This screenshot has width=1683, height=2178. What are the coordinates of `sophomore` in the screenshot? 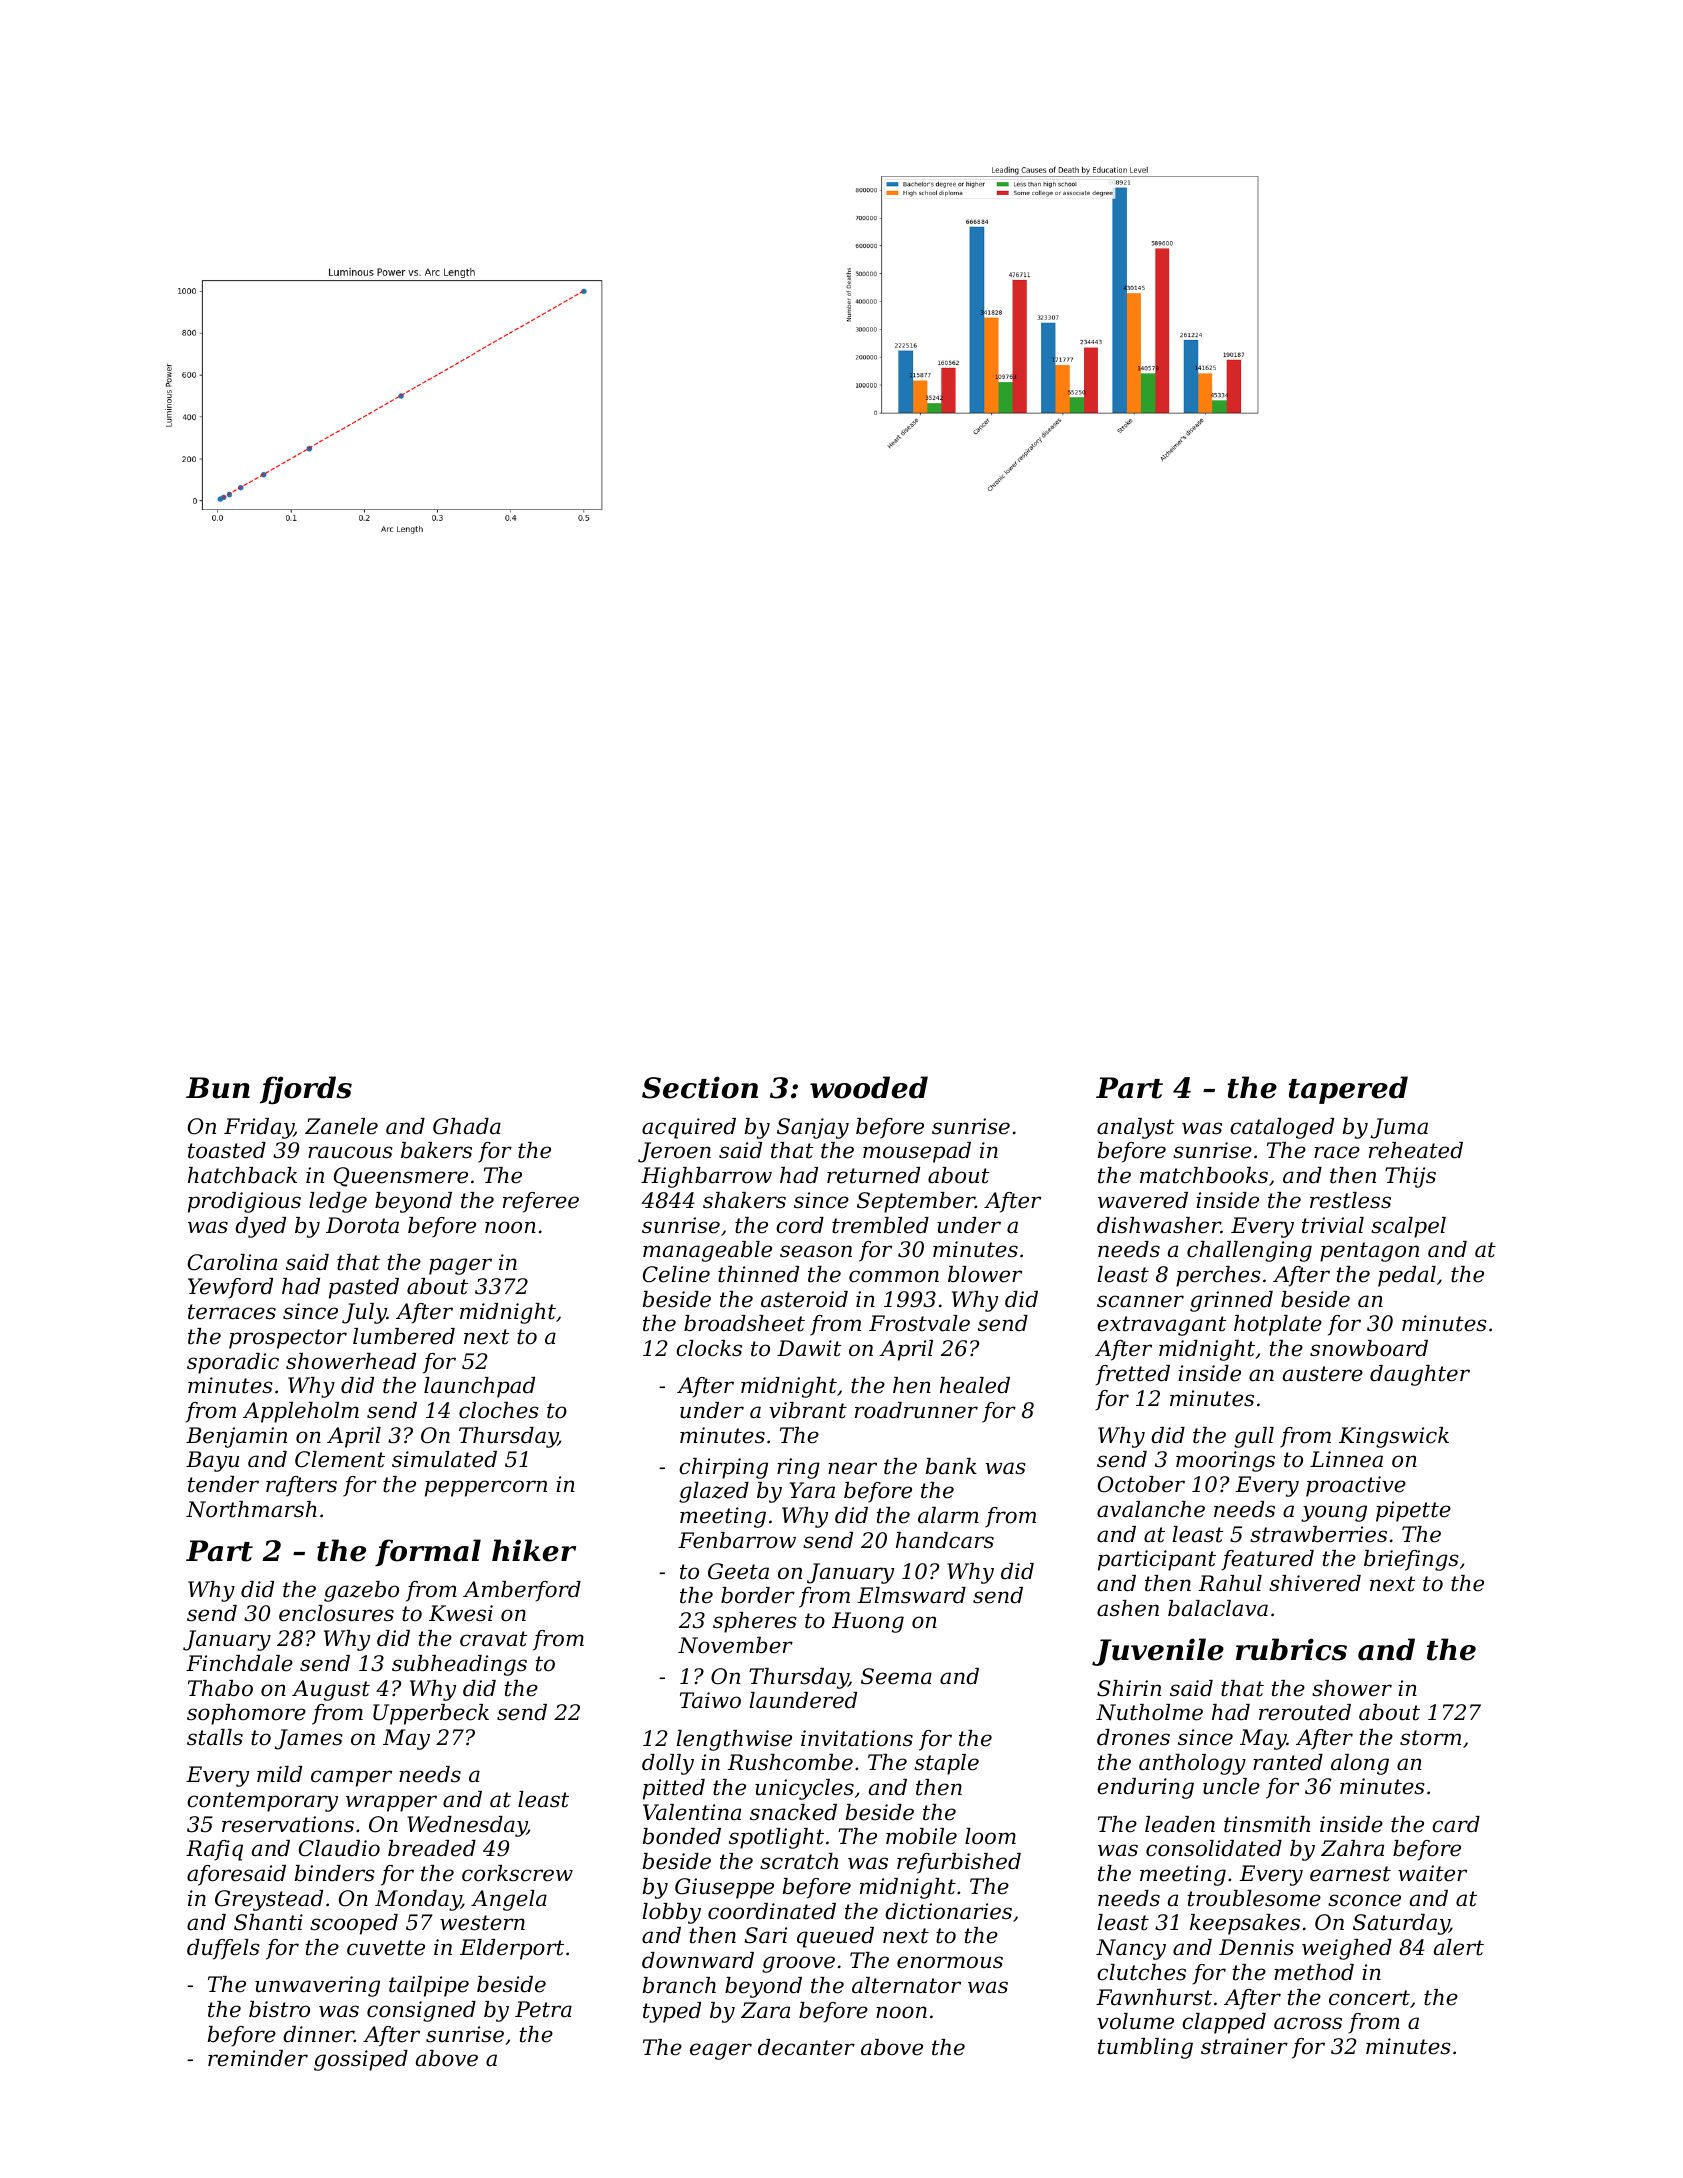 It's located at (246, 1714).
